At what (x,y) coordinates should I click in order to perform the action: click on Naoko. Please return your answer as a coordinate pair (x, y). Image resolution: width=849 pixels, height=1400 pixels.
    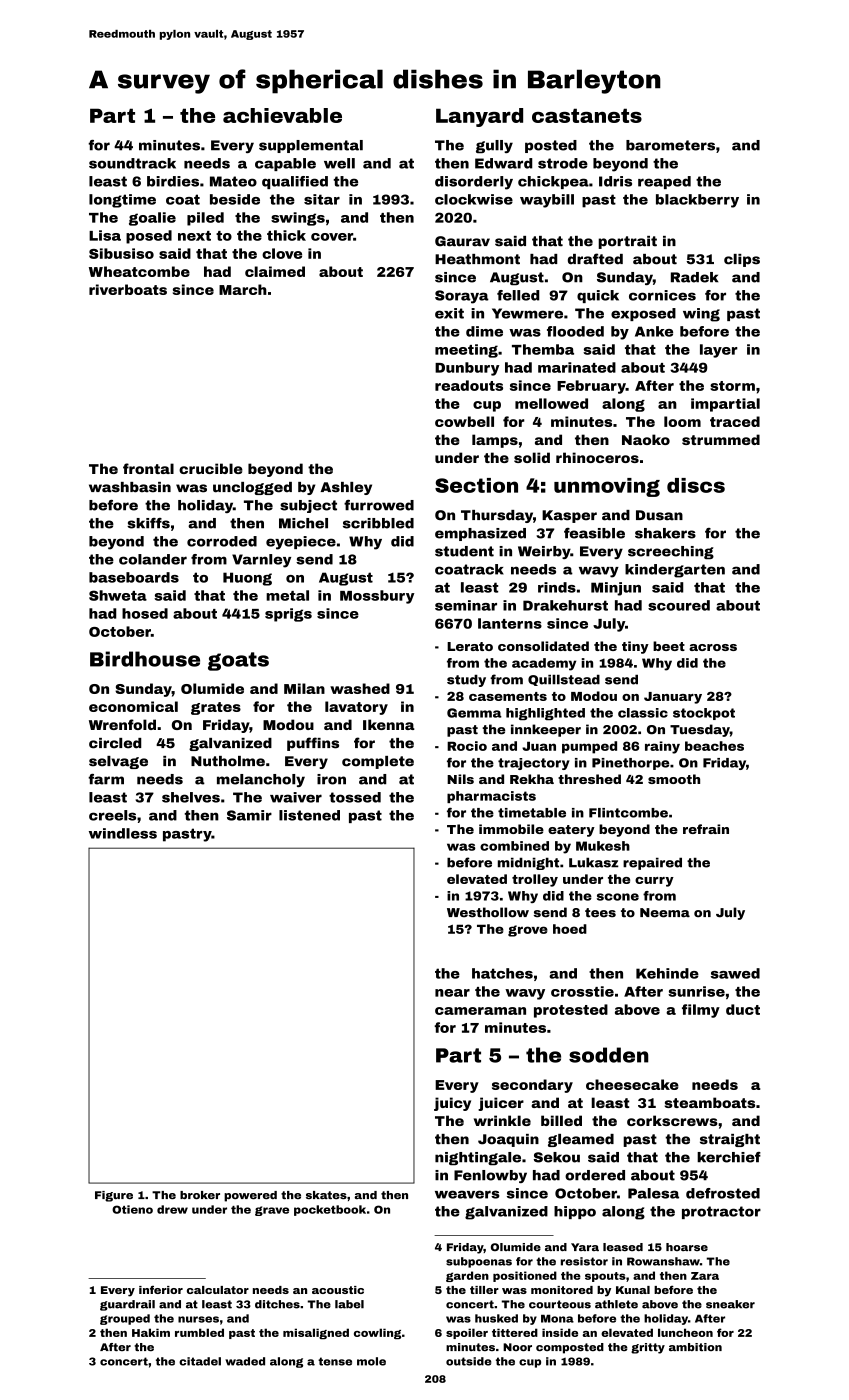
    Looking at the image, I should click on (646, 439).
